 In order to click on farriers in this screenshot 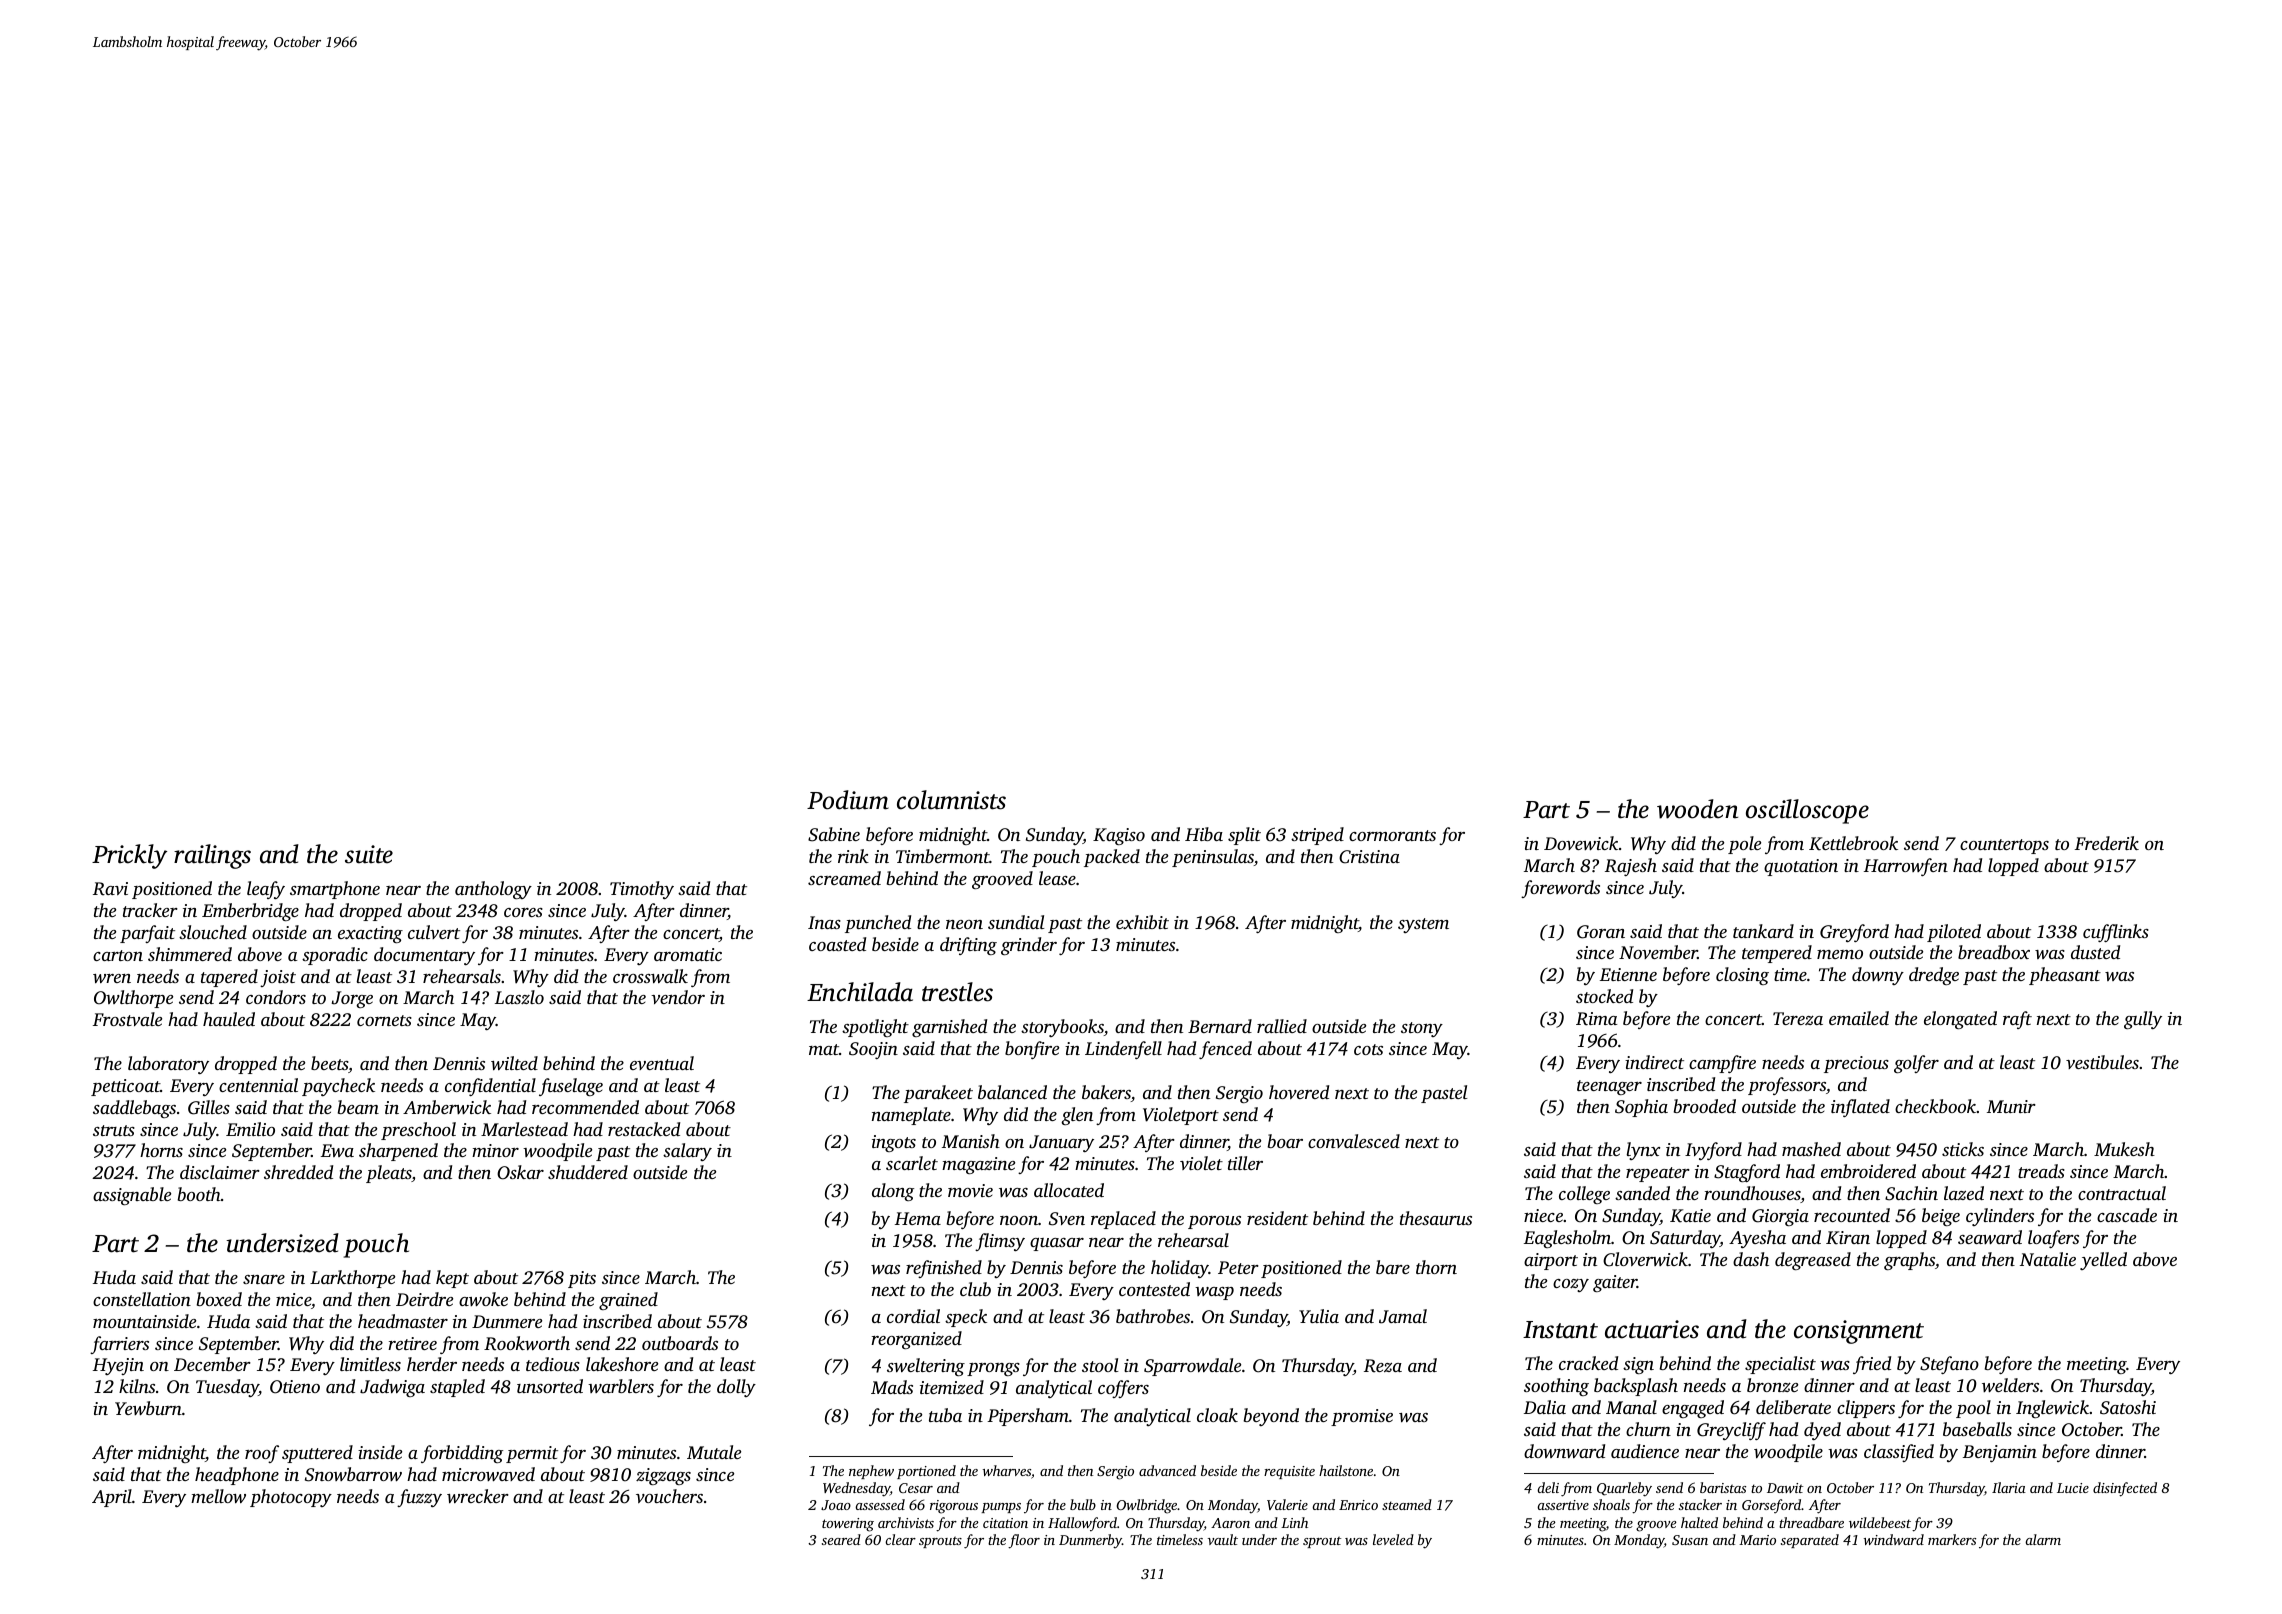, I will do `click(119, 1345)`.
